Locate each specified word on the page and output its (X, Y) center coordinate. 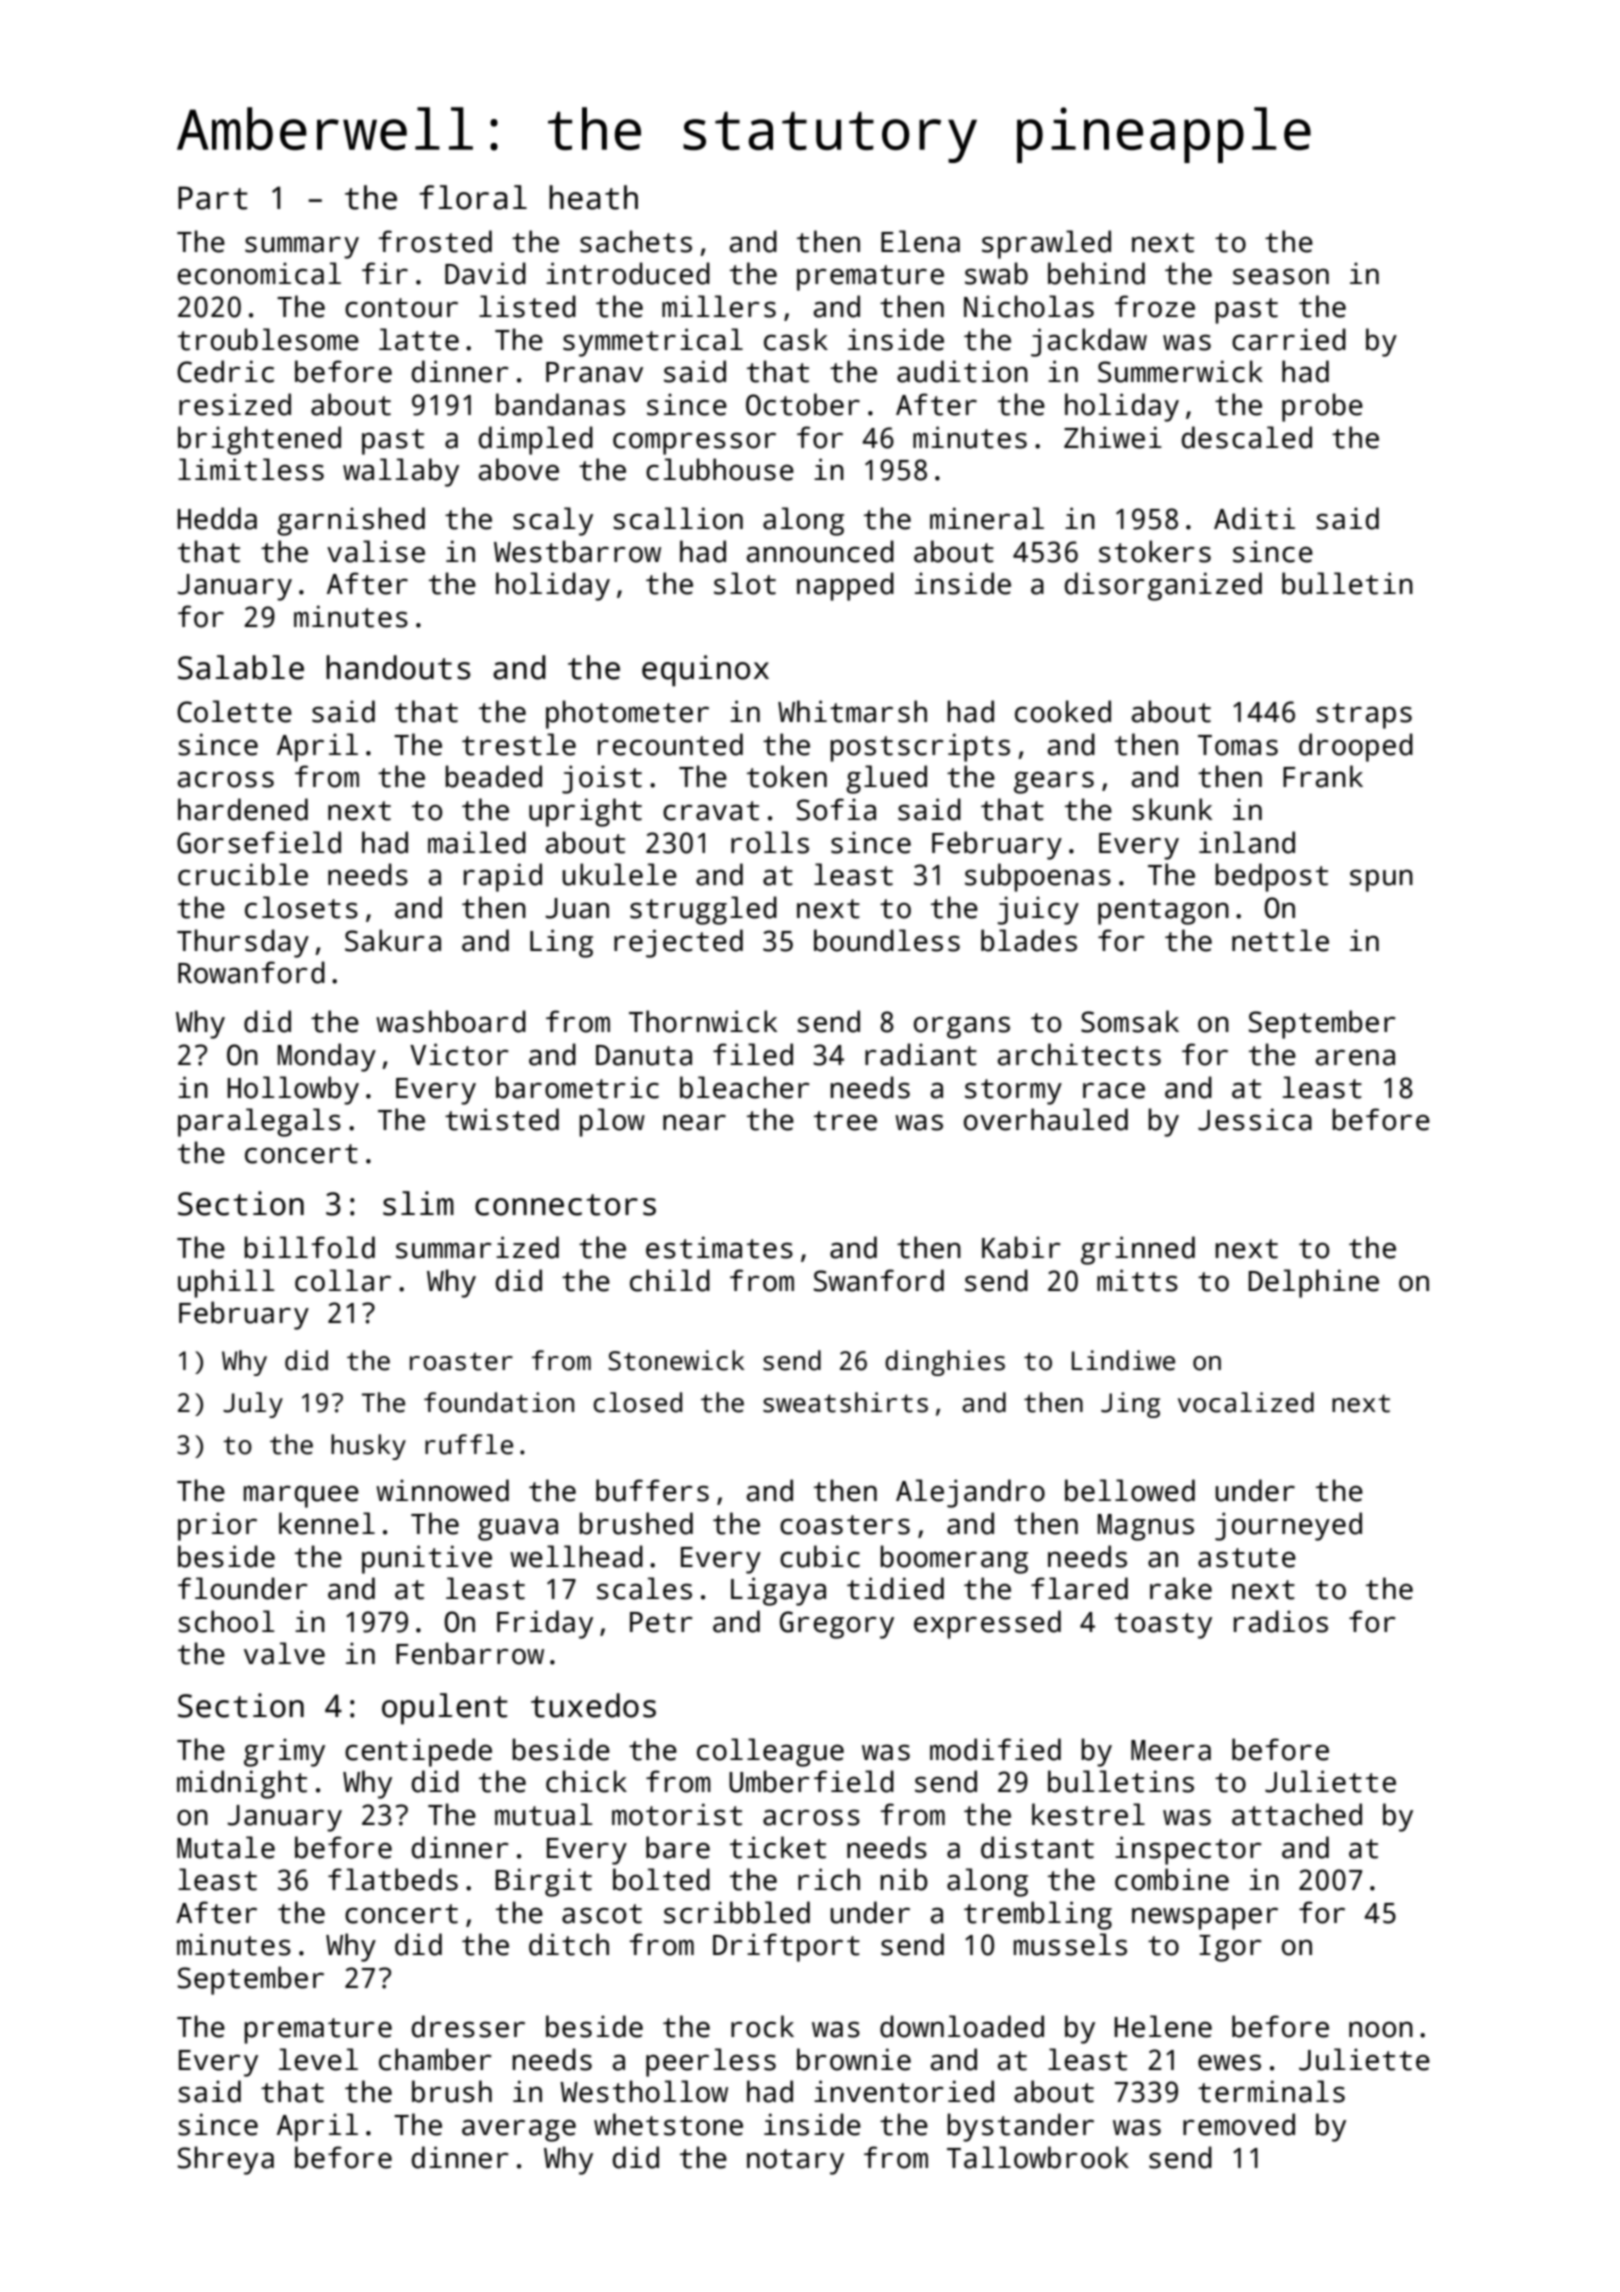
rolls (770, 842)
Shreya (226, 2160)
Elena (920, 241)
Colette (234, 711)
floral (473, 197)
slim (418, 1203)
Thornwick (703, 1021)
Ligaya (778, 1591)
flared (1079, 1588)
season (1281, 276)
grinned (1138, 1250)
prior (217, 1526)
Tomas (1238, 745)
